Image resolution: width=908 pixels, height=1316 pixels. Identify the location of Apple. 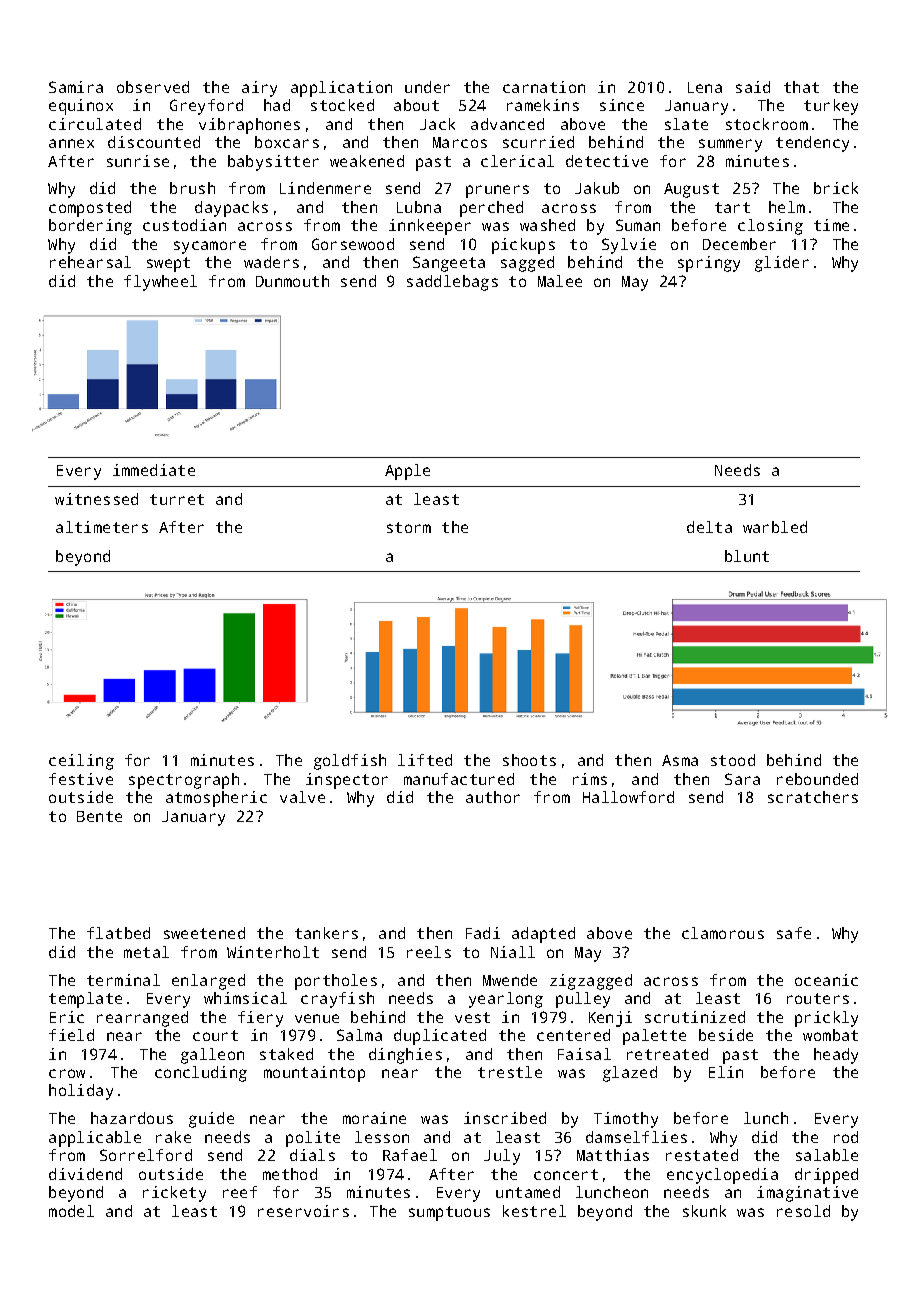
(407, 472).
